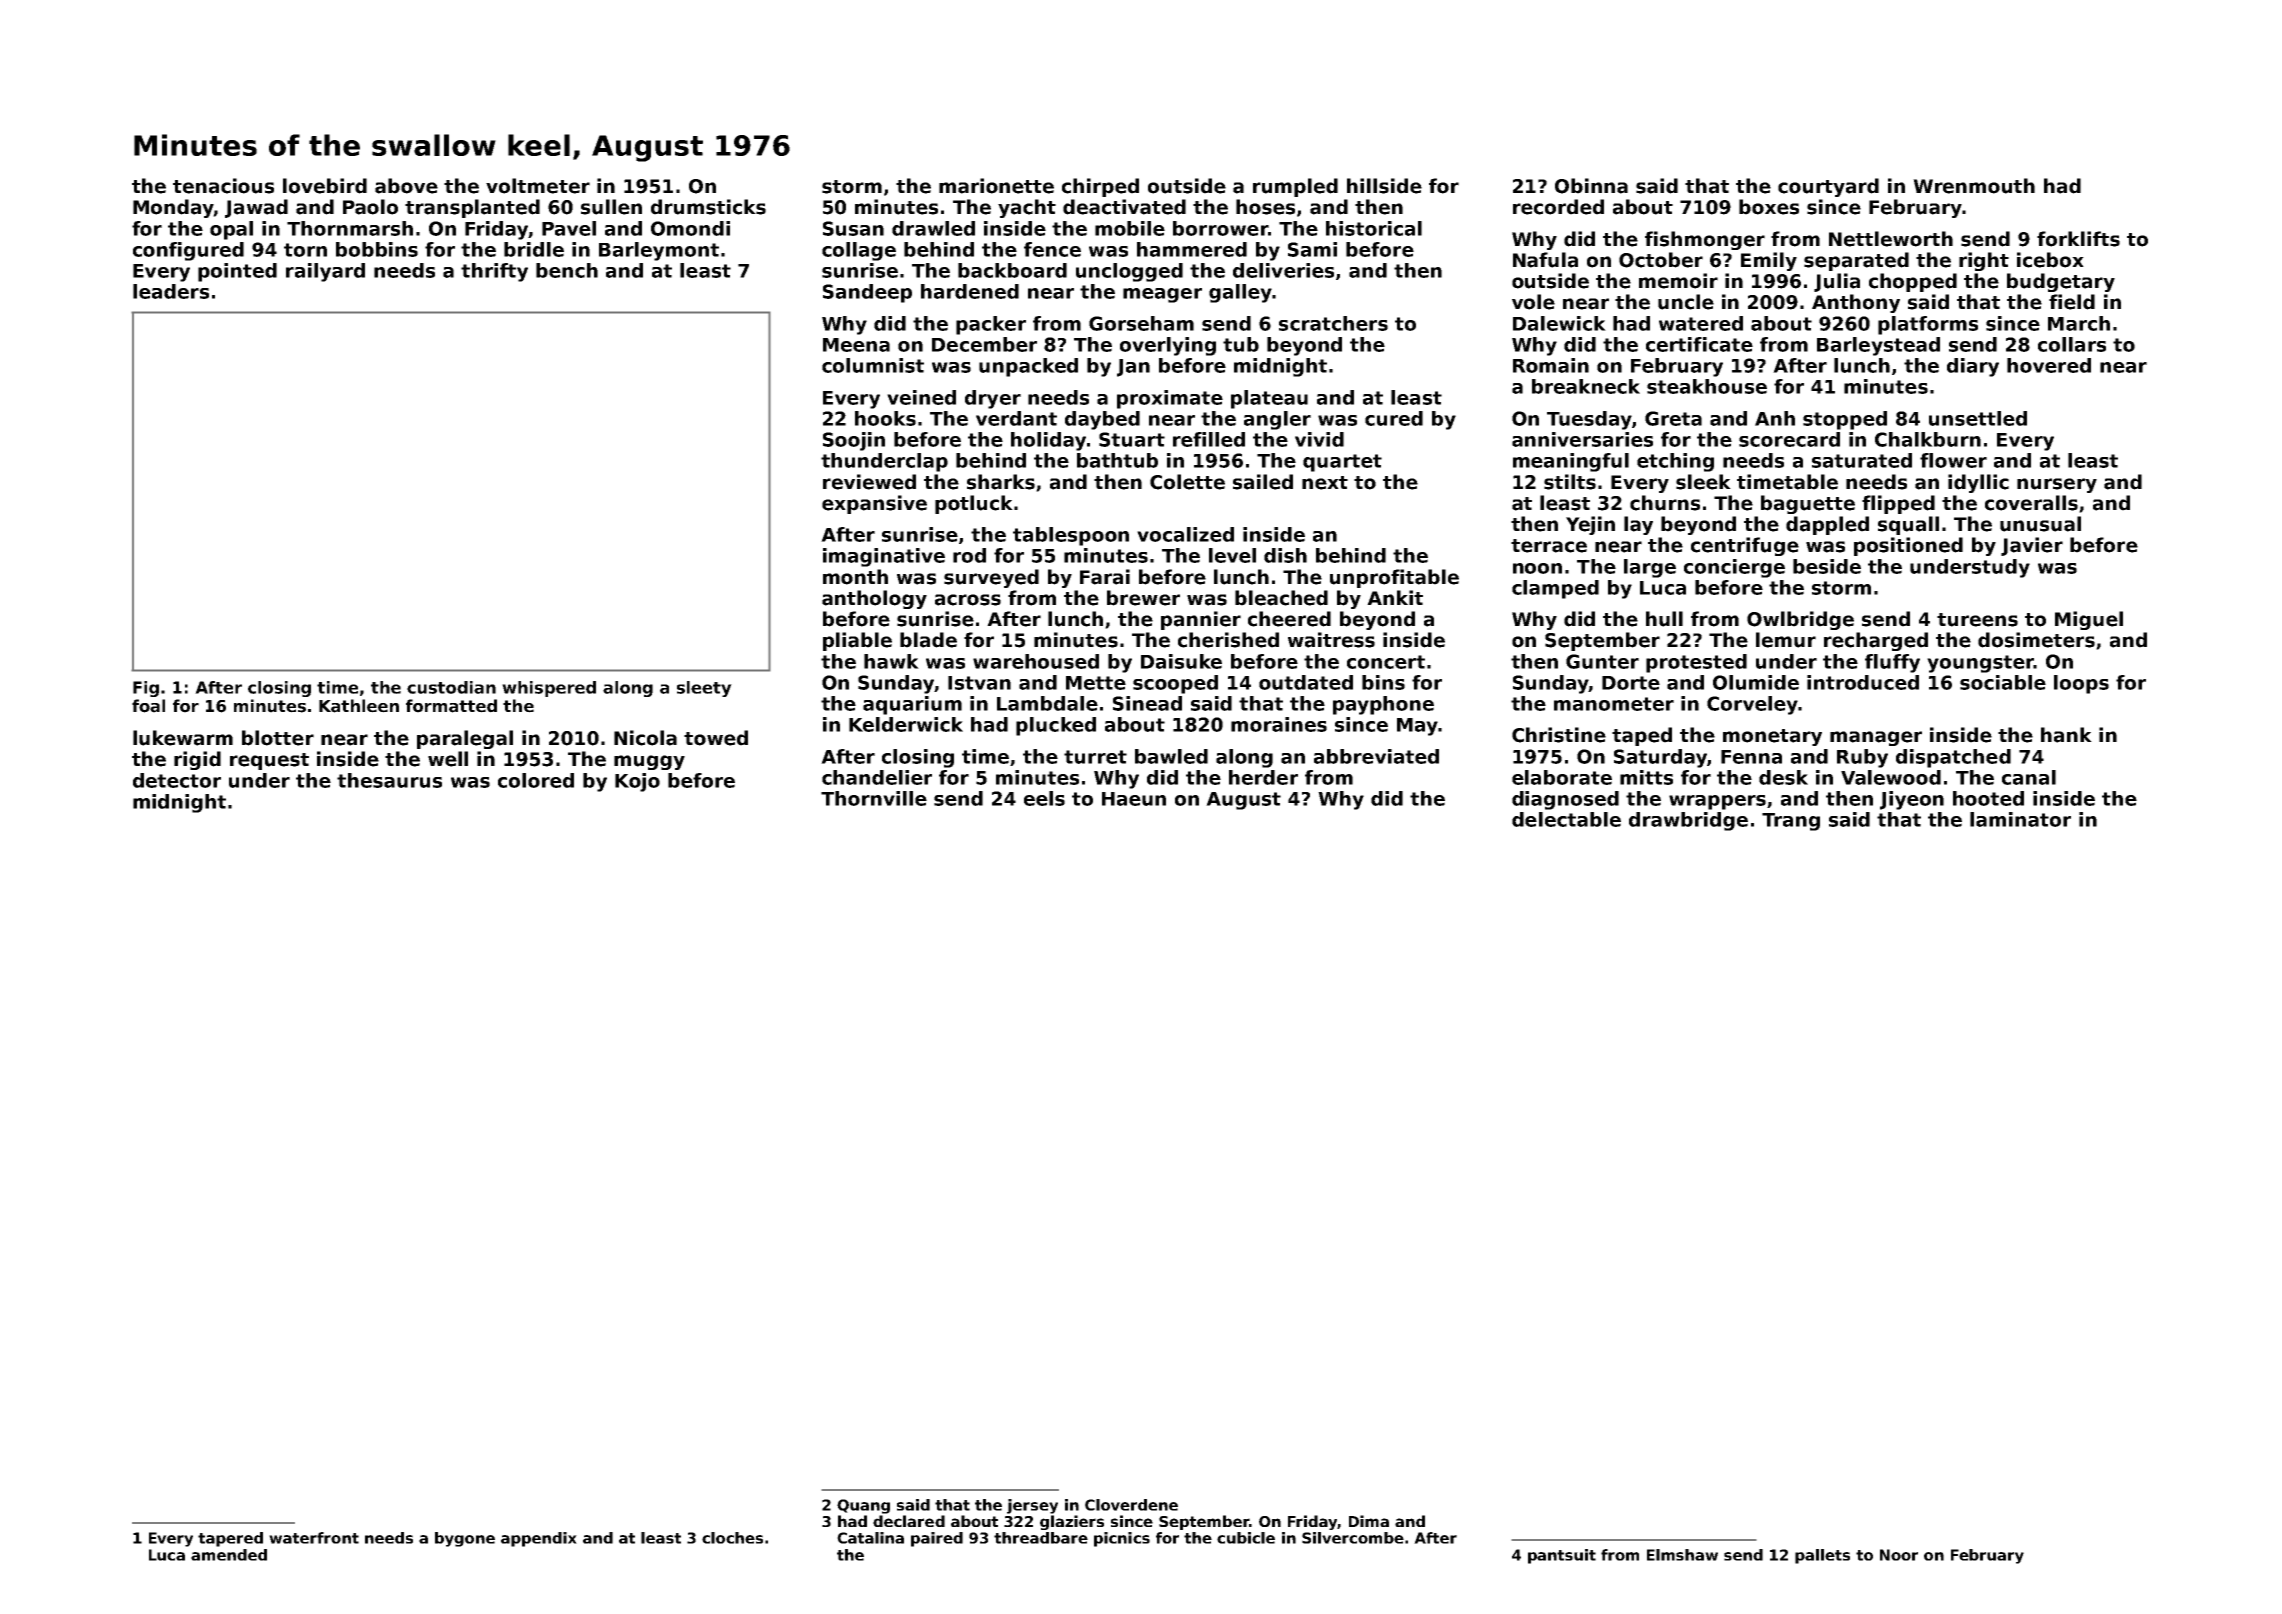  Describe the element at coordinates (1122, 1539) in the page. I see `picnics` at that location.
